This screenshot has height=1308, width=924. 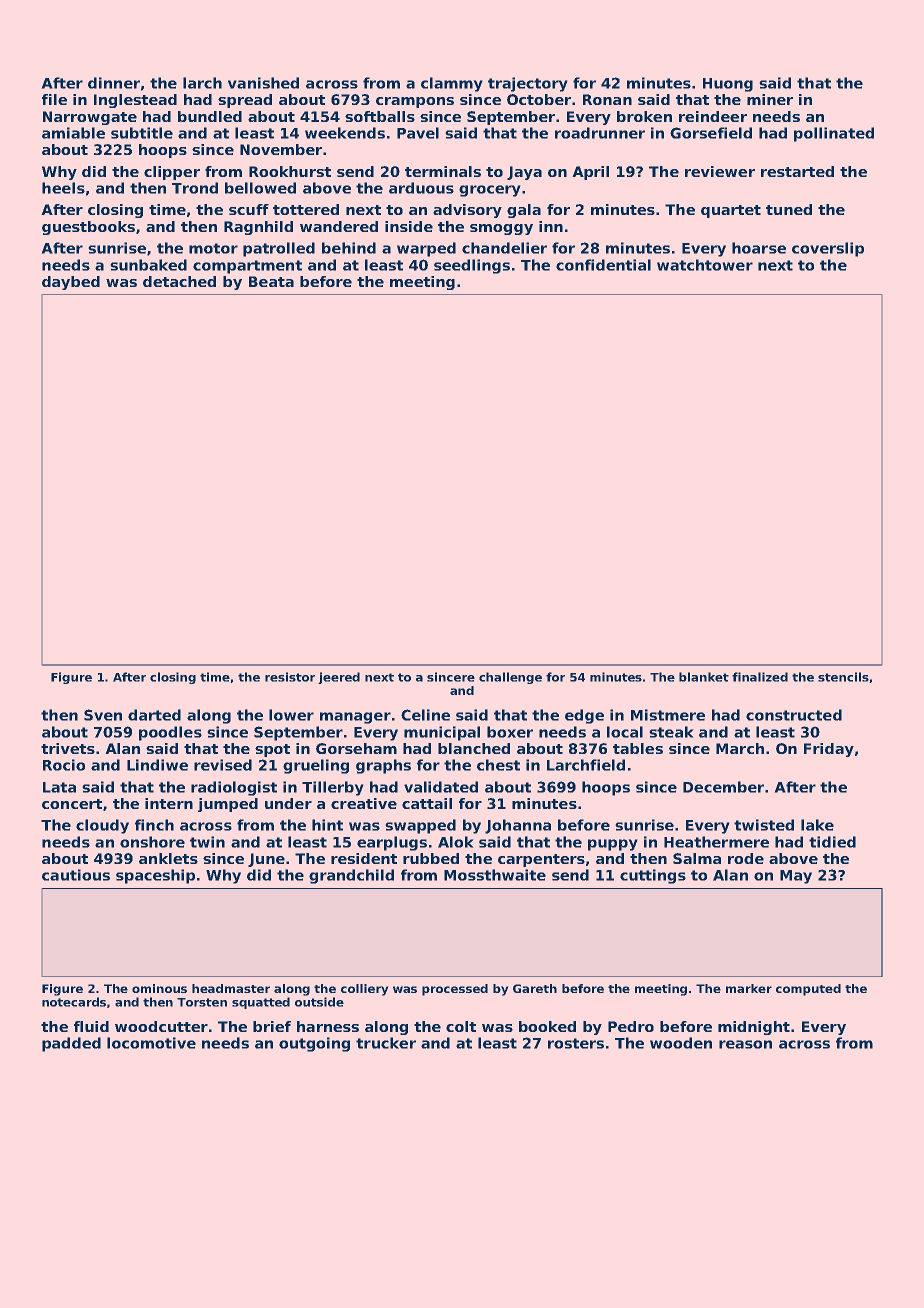 I want to click on Inglestead, so click(x=135, y=101).
